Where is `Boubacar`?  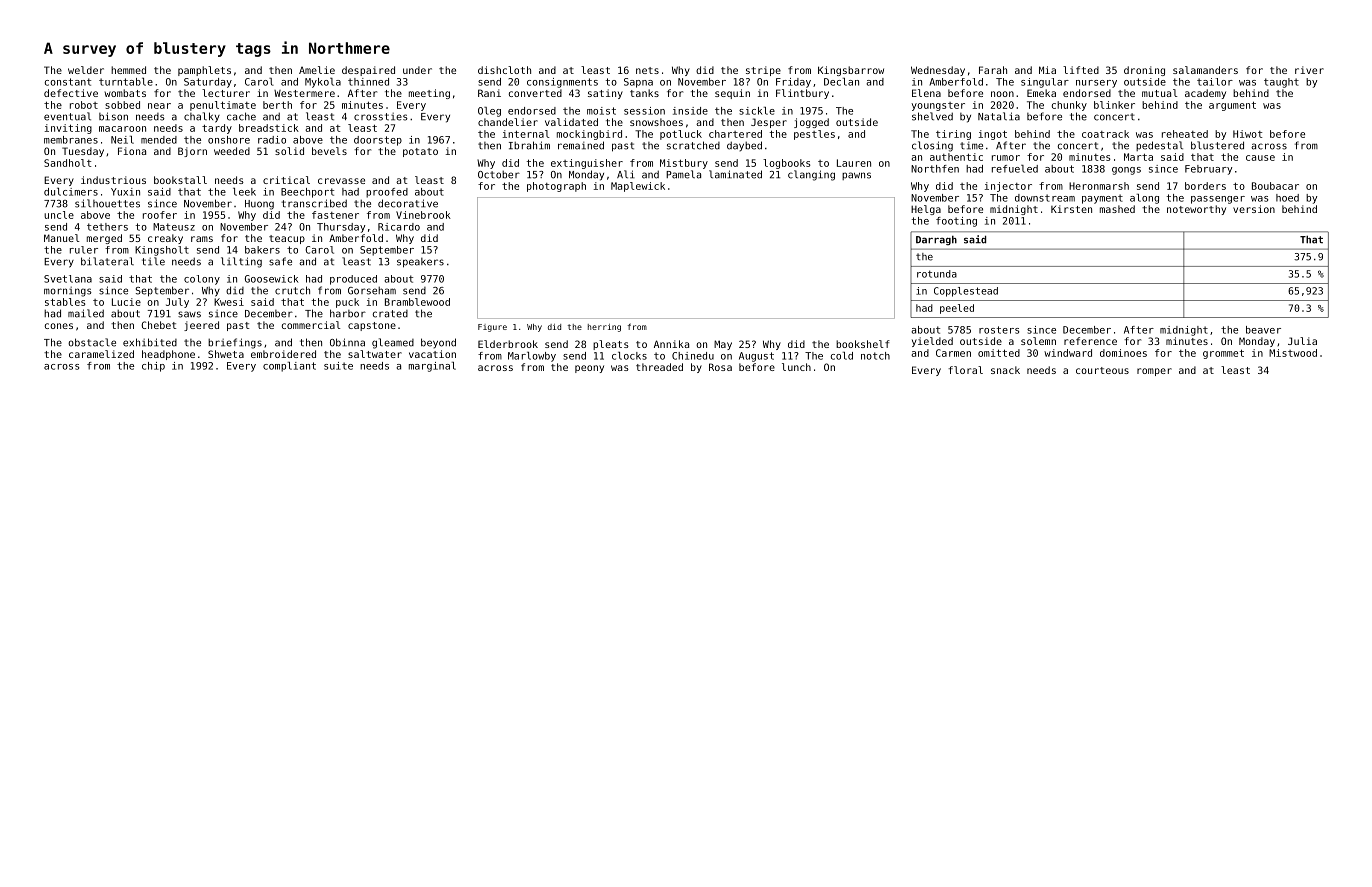
Boubacar is located at coordinates (1275, 186).
